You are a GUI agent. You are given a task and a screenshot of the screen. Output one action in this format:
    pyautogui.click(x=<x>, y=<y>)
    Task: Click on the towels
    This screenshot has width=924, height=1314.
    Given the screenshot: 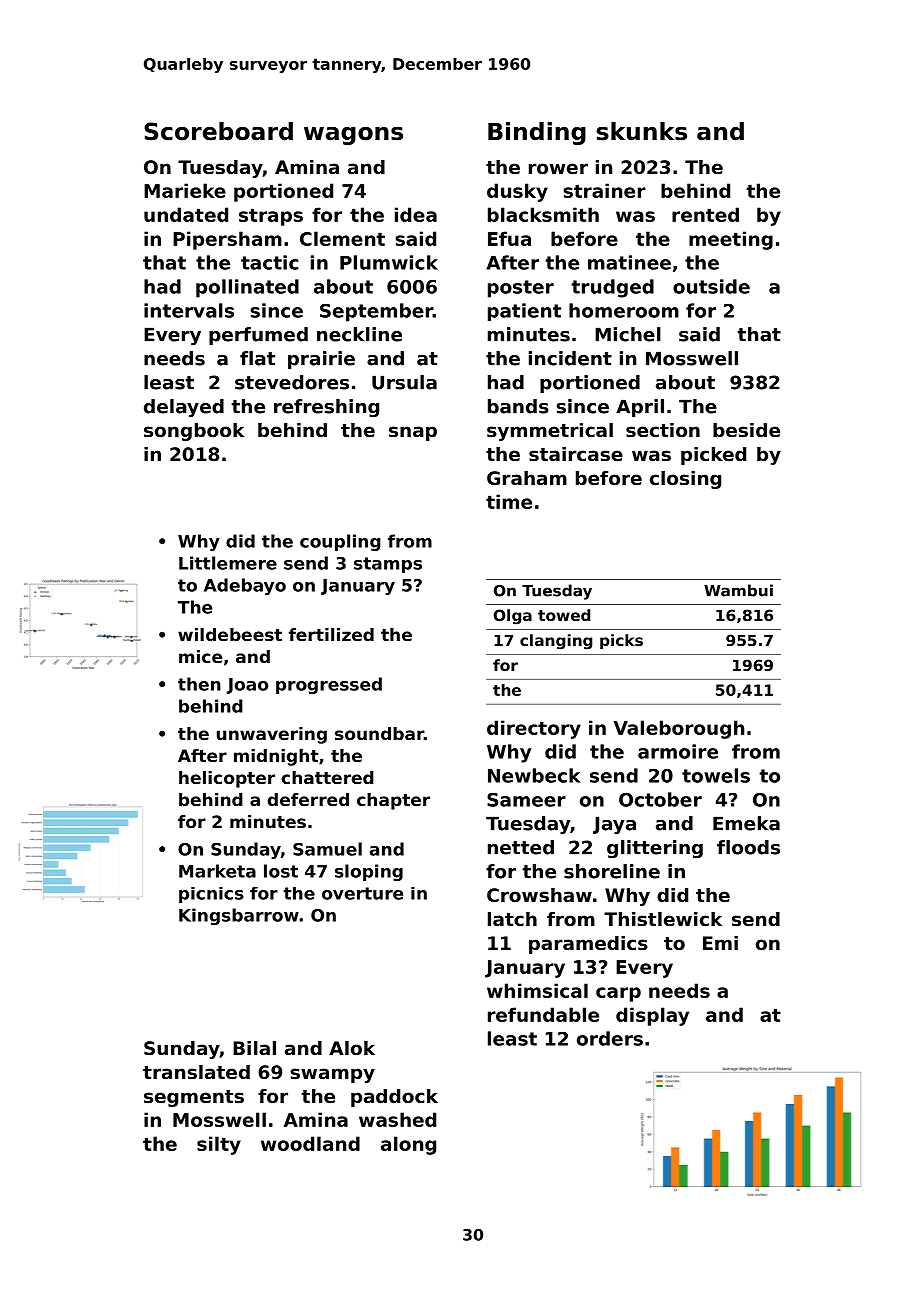 What is the action you would take?
    pyautogui.click(x=716, y=775)
